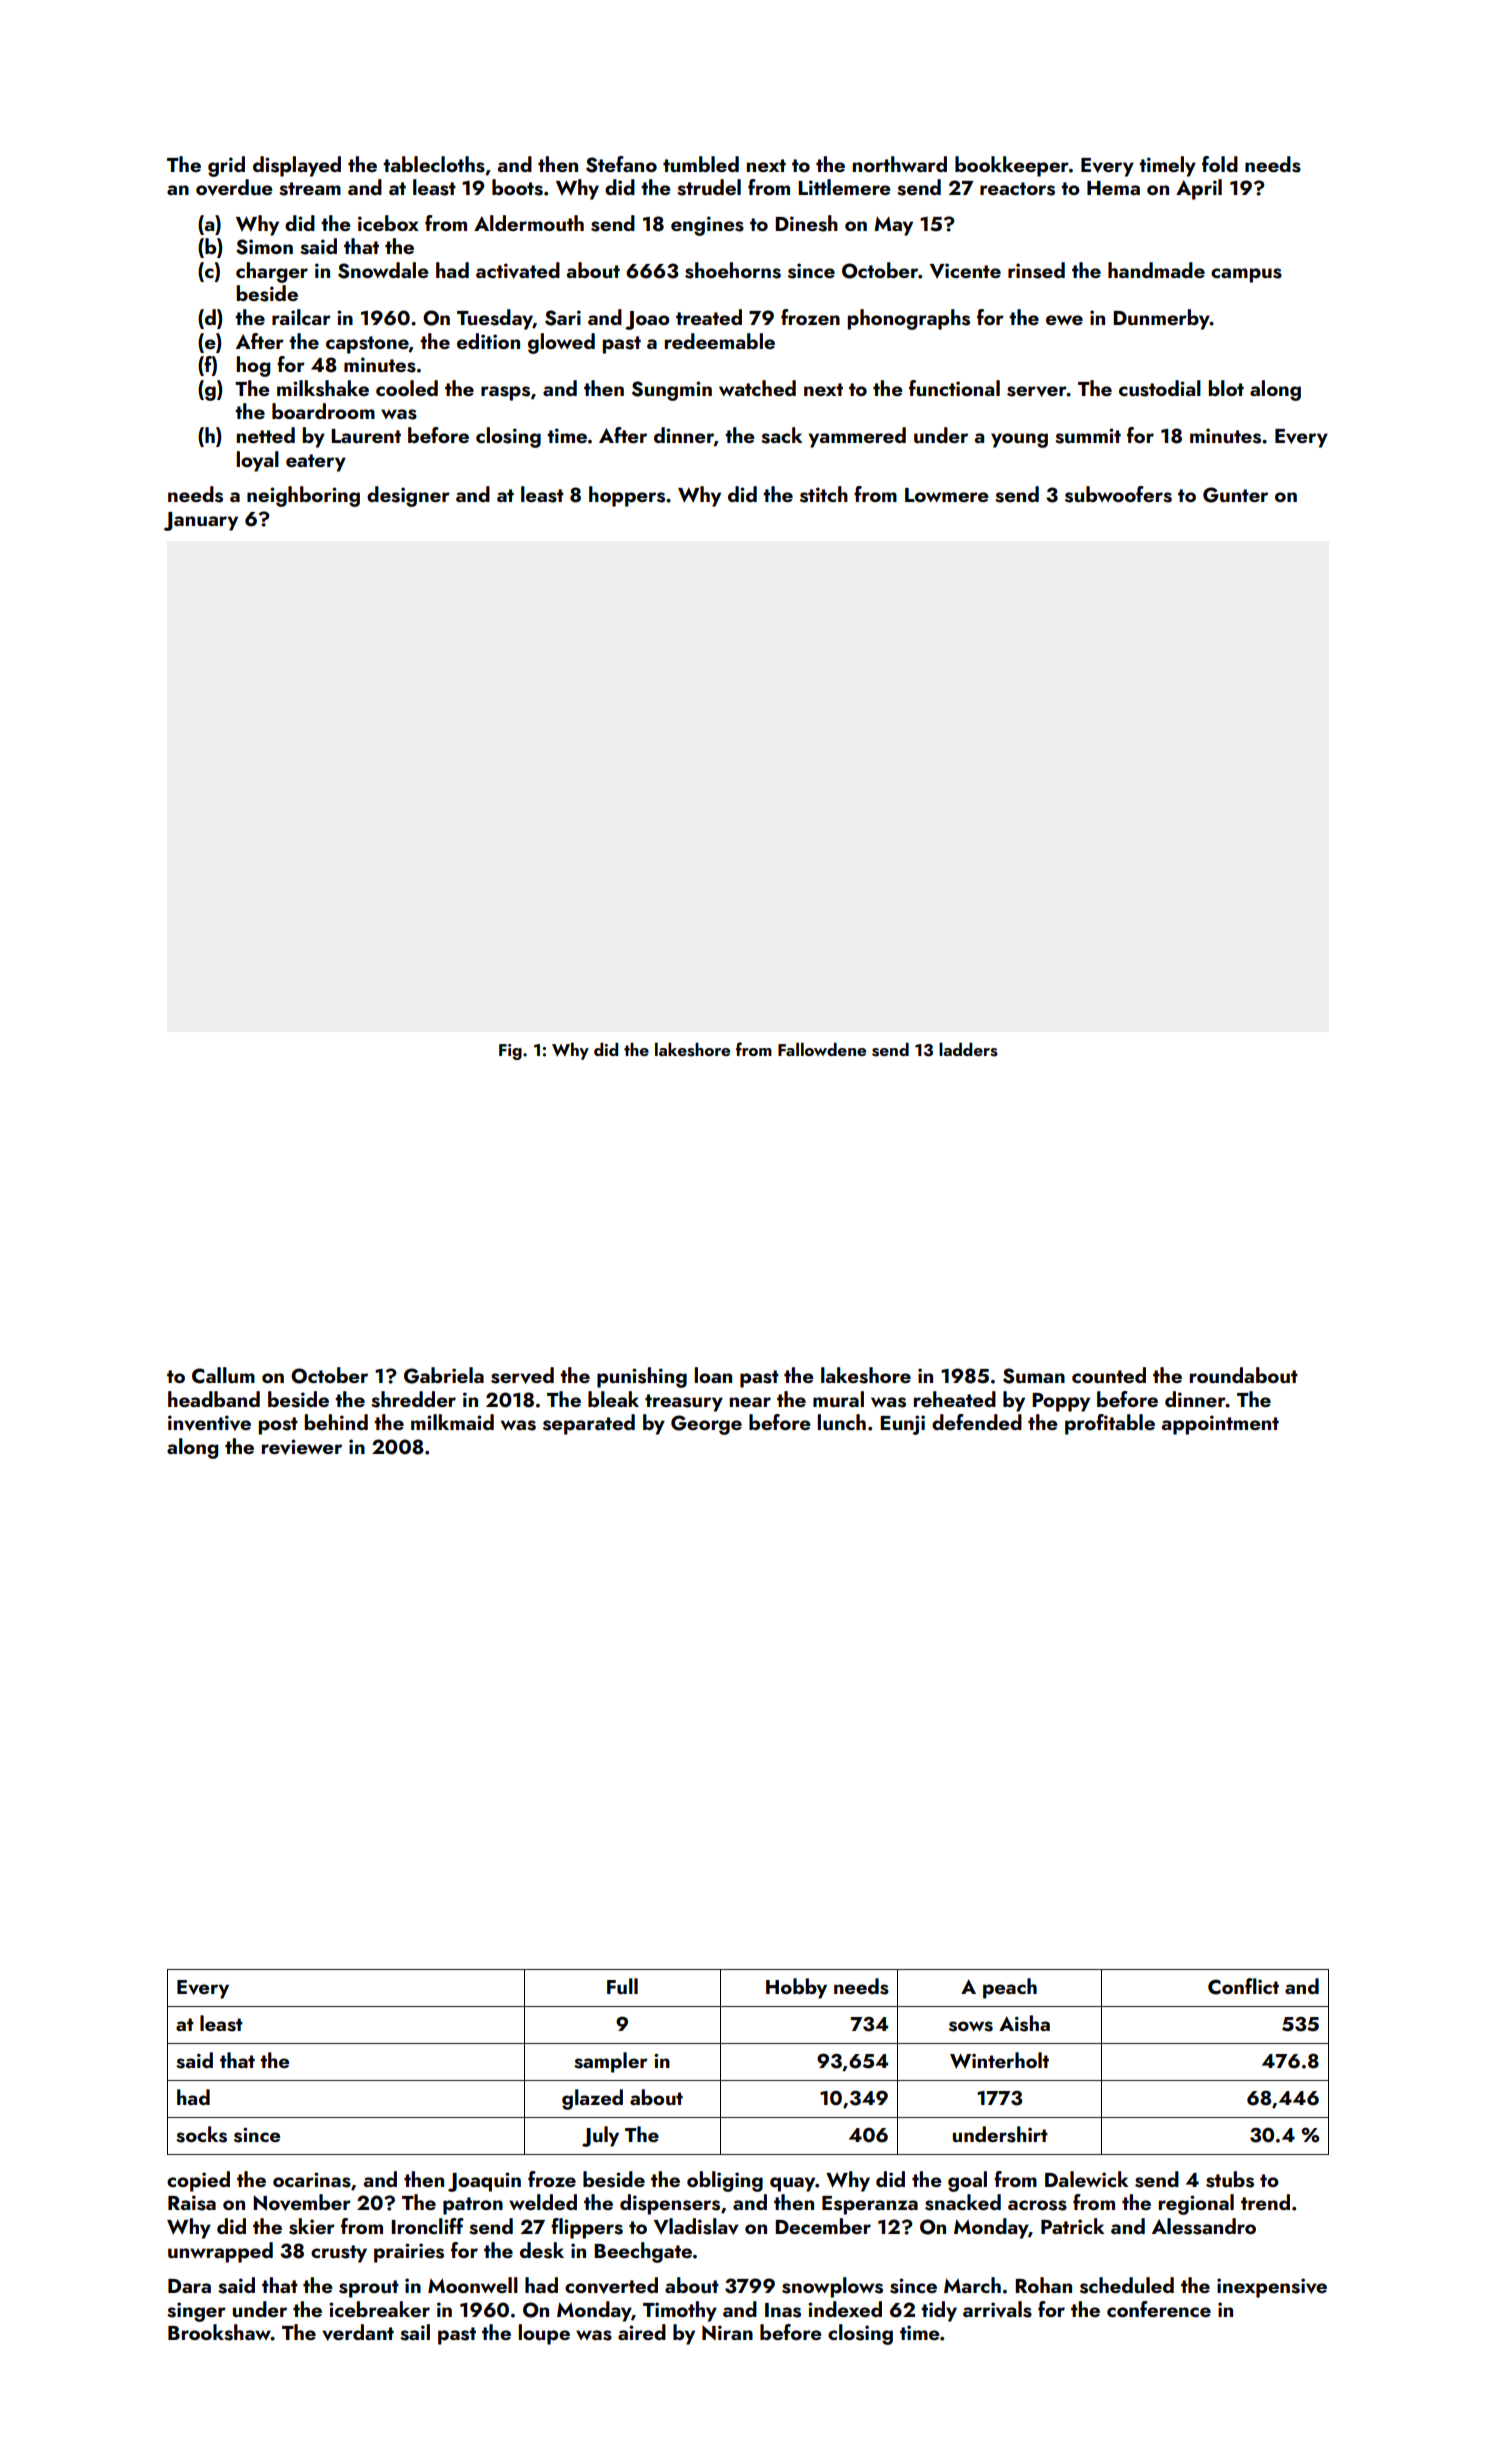  I want to click on Fig, so click(510, 1052).
